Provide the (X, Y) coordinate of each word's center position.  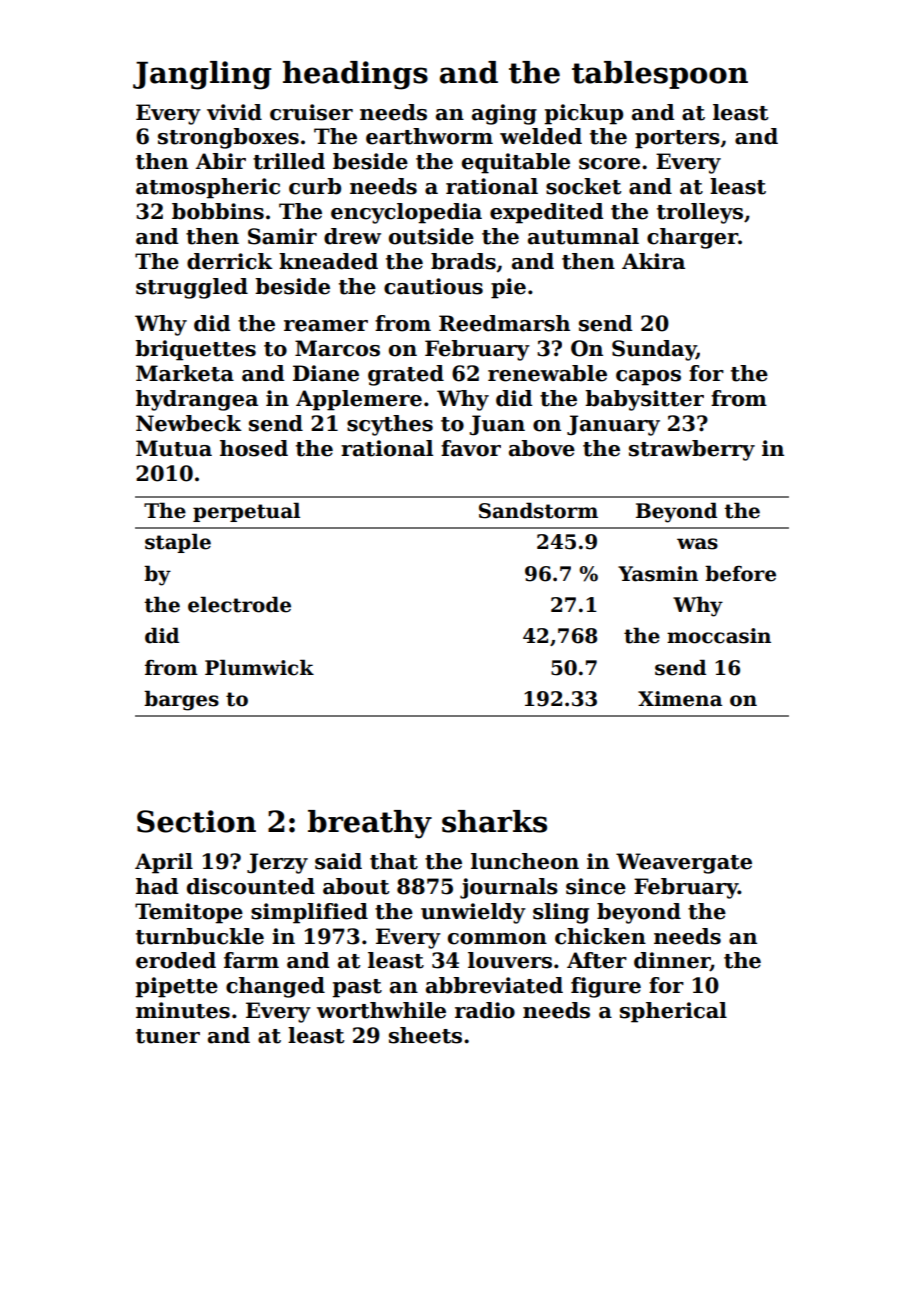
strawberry (692, 450)
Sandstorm (538, 510)
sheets (425, 1035)
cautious (433, 286)
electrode (239, 604)
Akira (653, 261)
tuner (168, 1036)
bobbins (218, 211)
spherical (673, 1012)
